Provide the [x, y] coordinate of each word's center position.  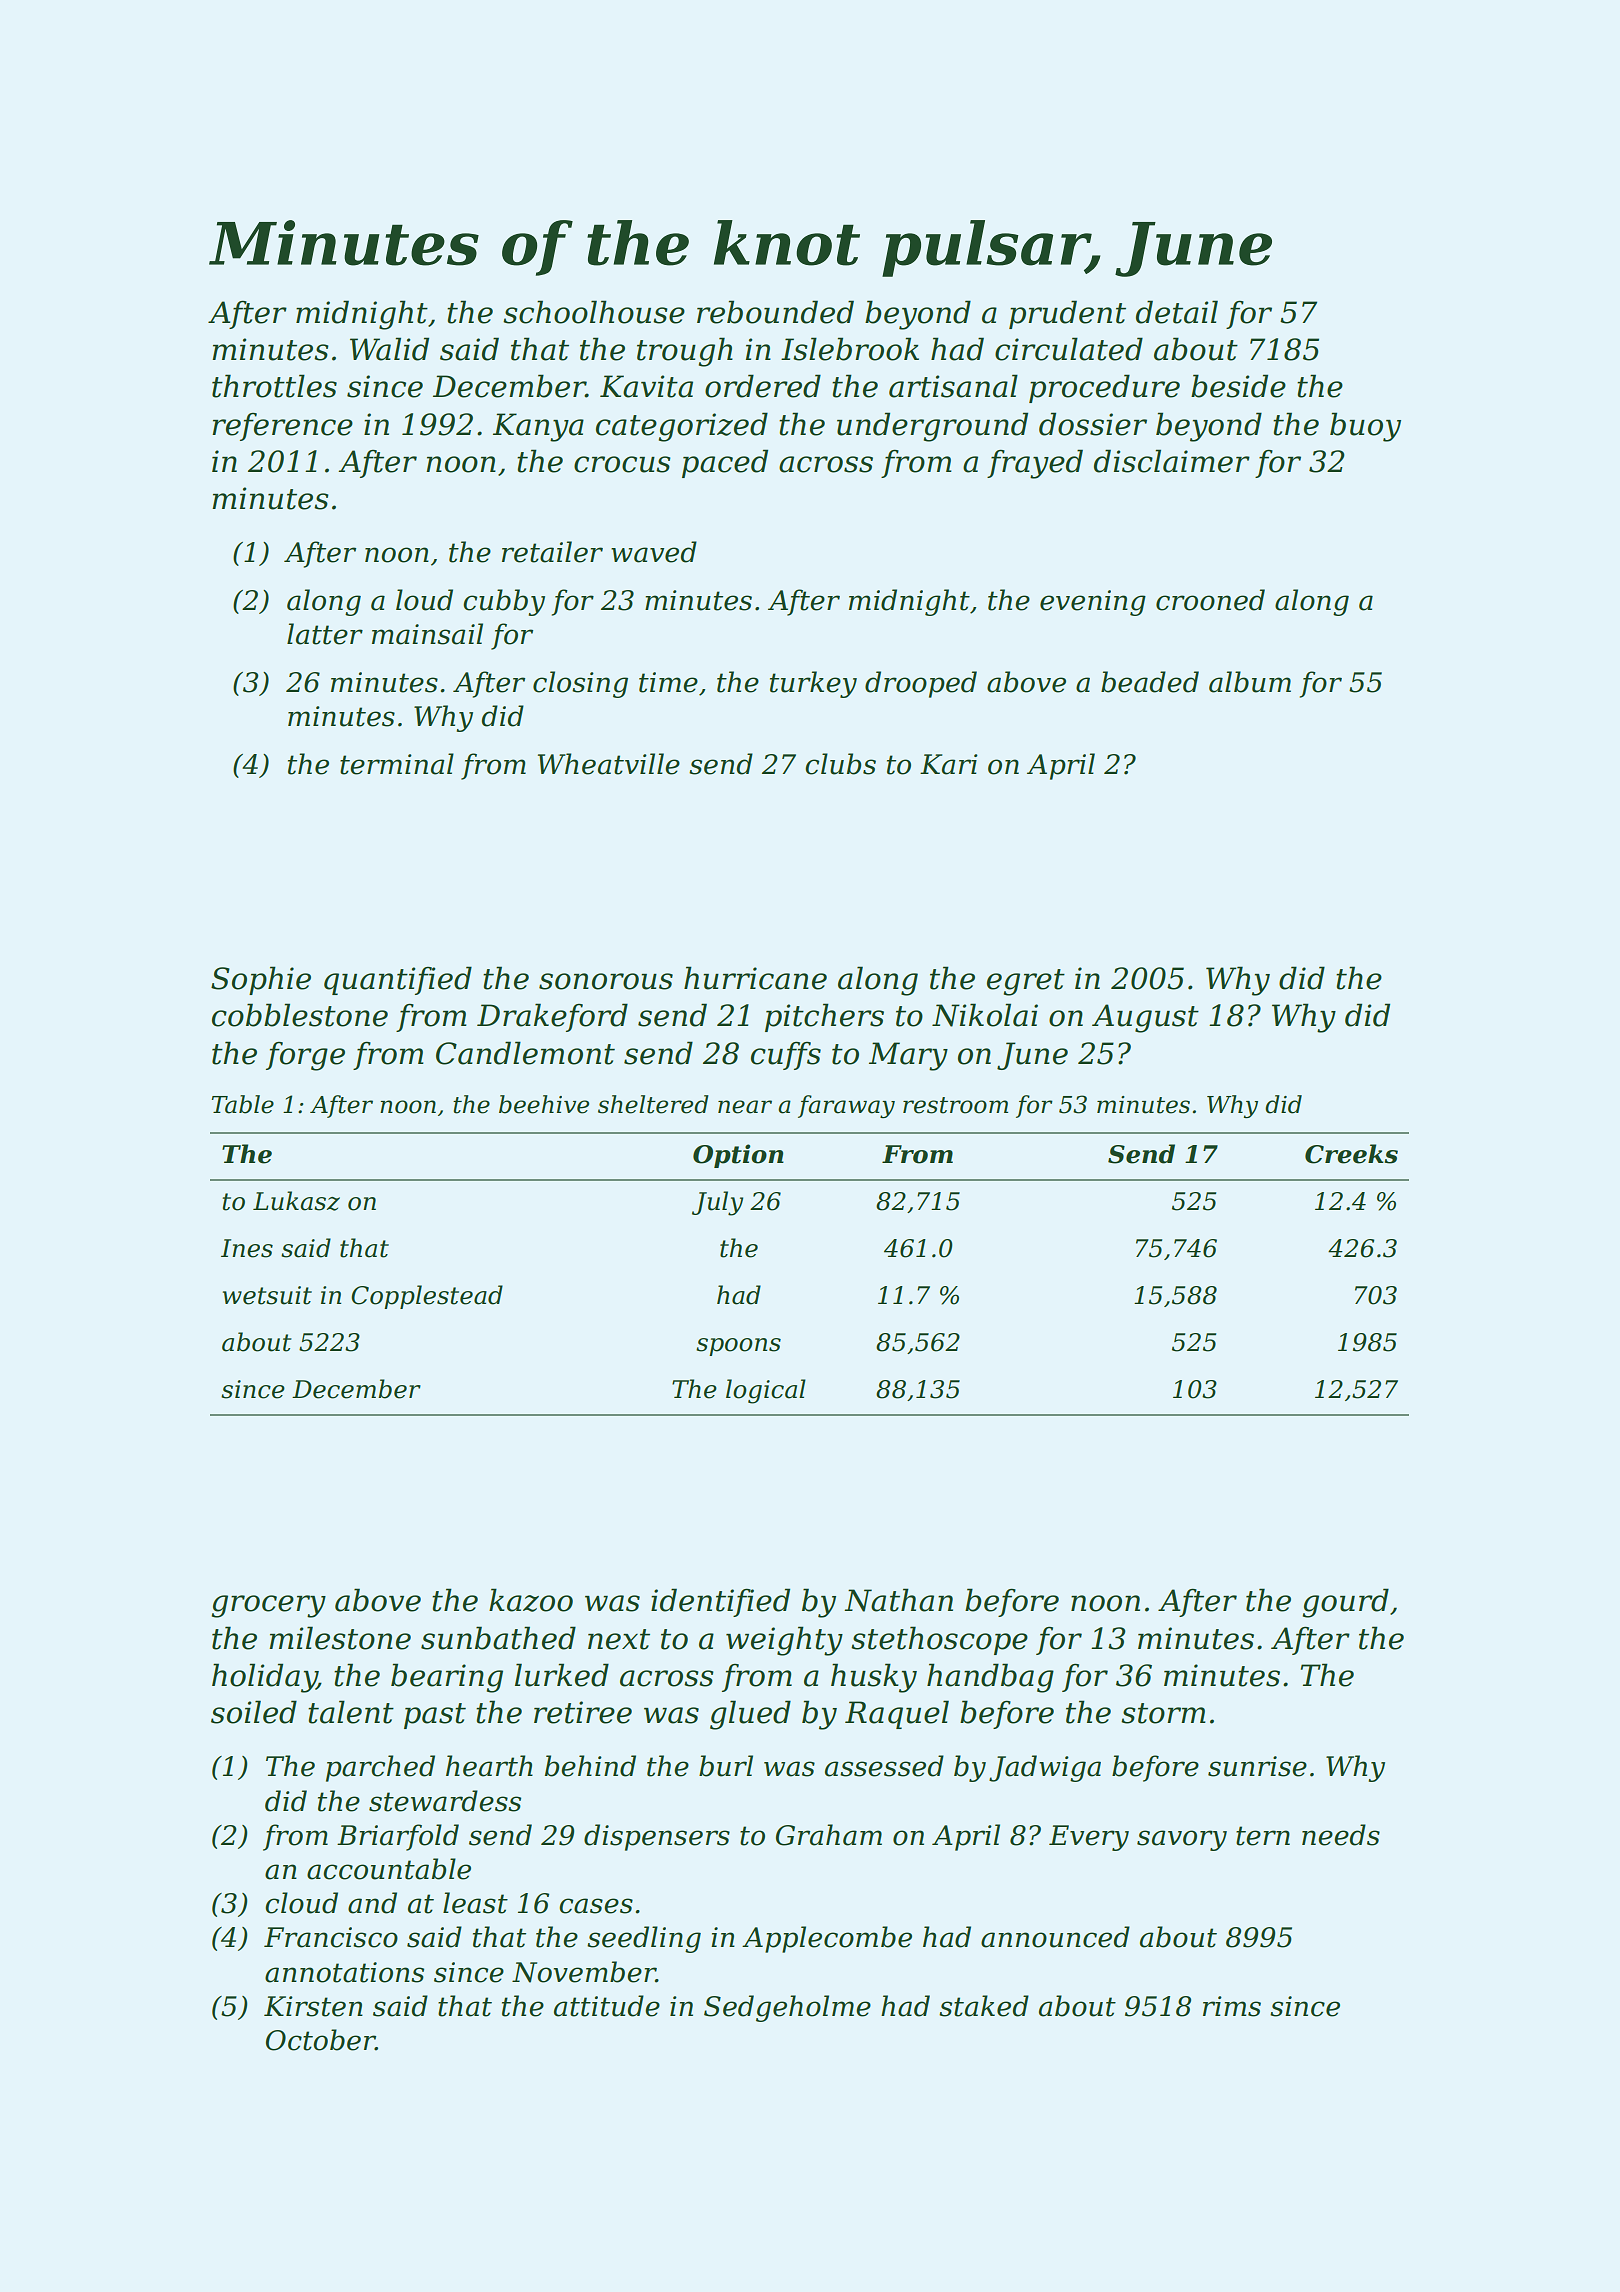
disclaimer [1172, 461]
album [1250, 682]
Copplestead [427, 1297]
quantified [398, 980]
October [321, 2040]
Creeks [1351, 1154]
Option [738, 1156]
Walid [389, 349]
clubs [840, 764]
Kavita [646, 386]
